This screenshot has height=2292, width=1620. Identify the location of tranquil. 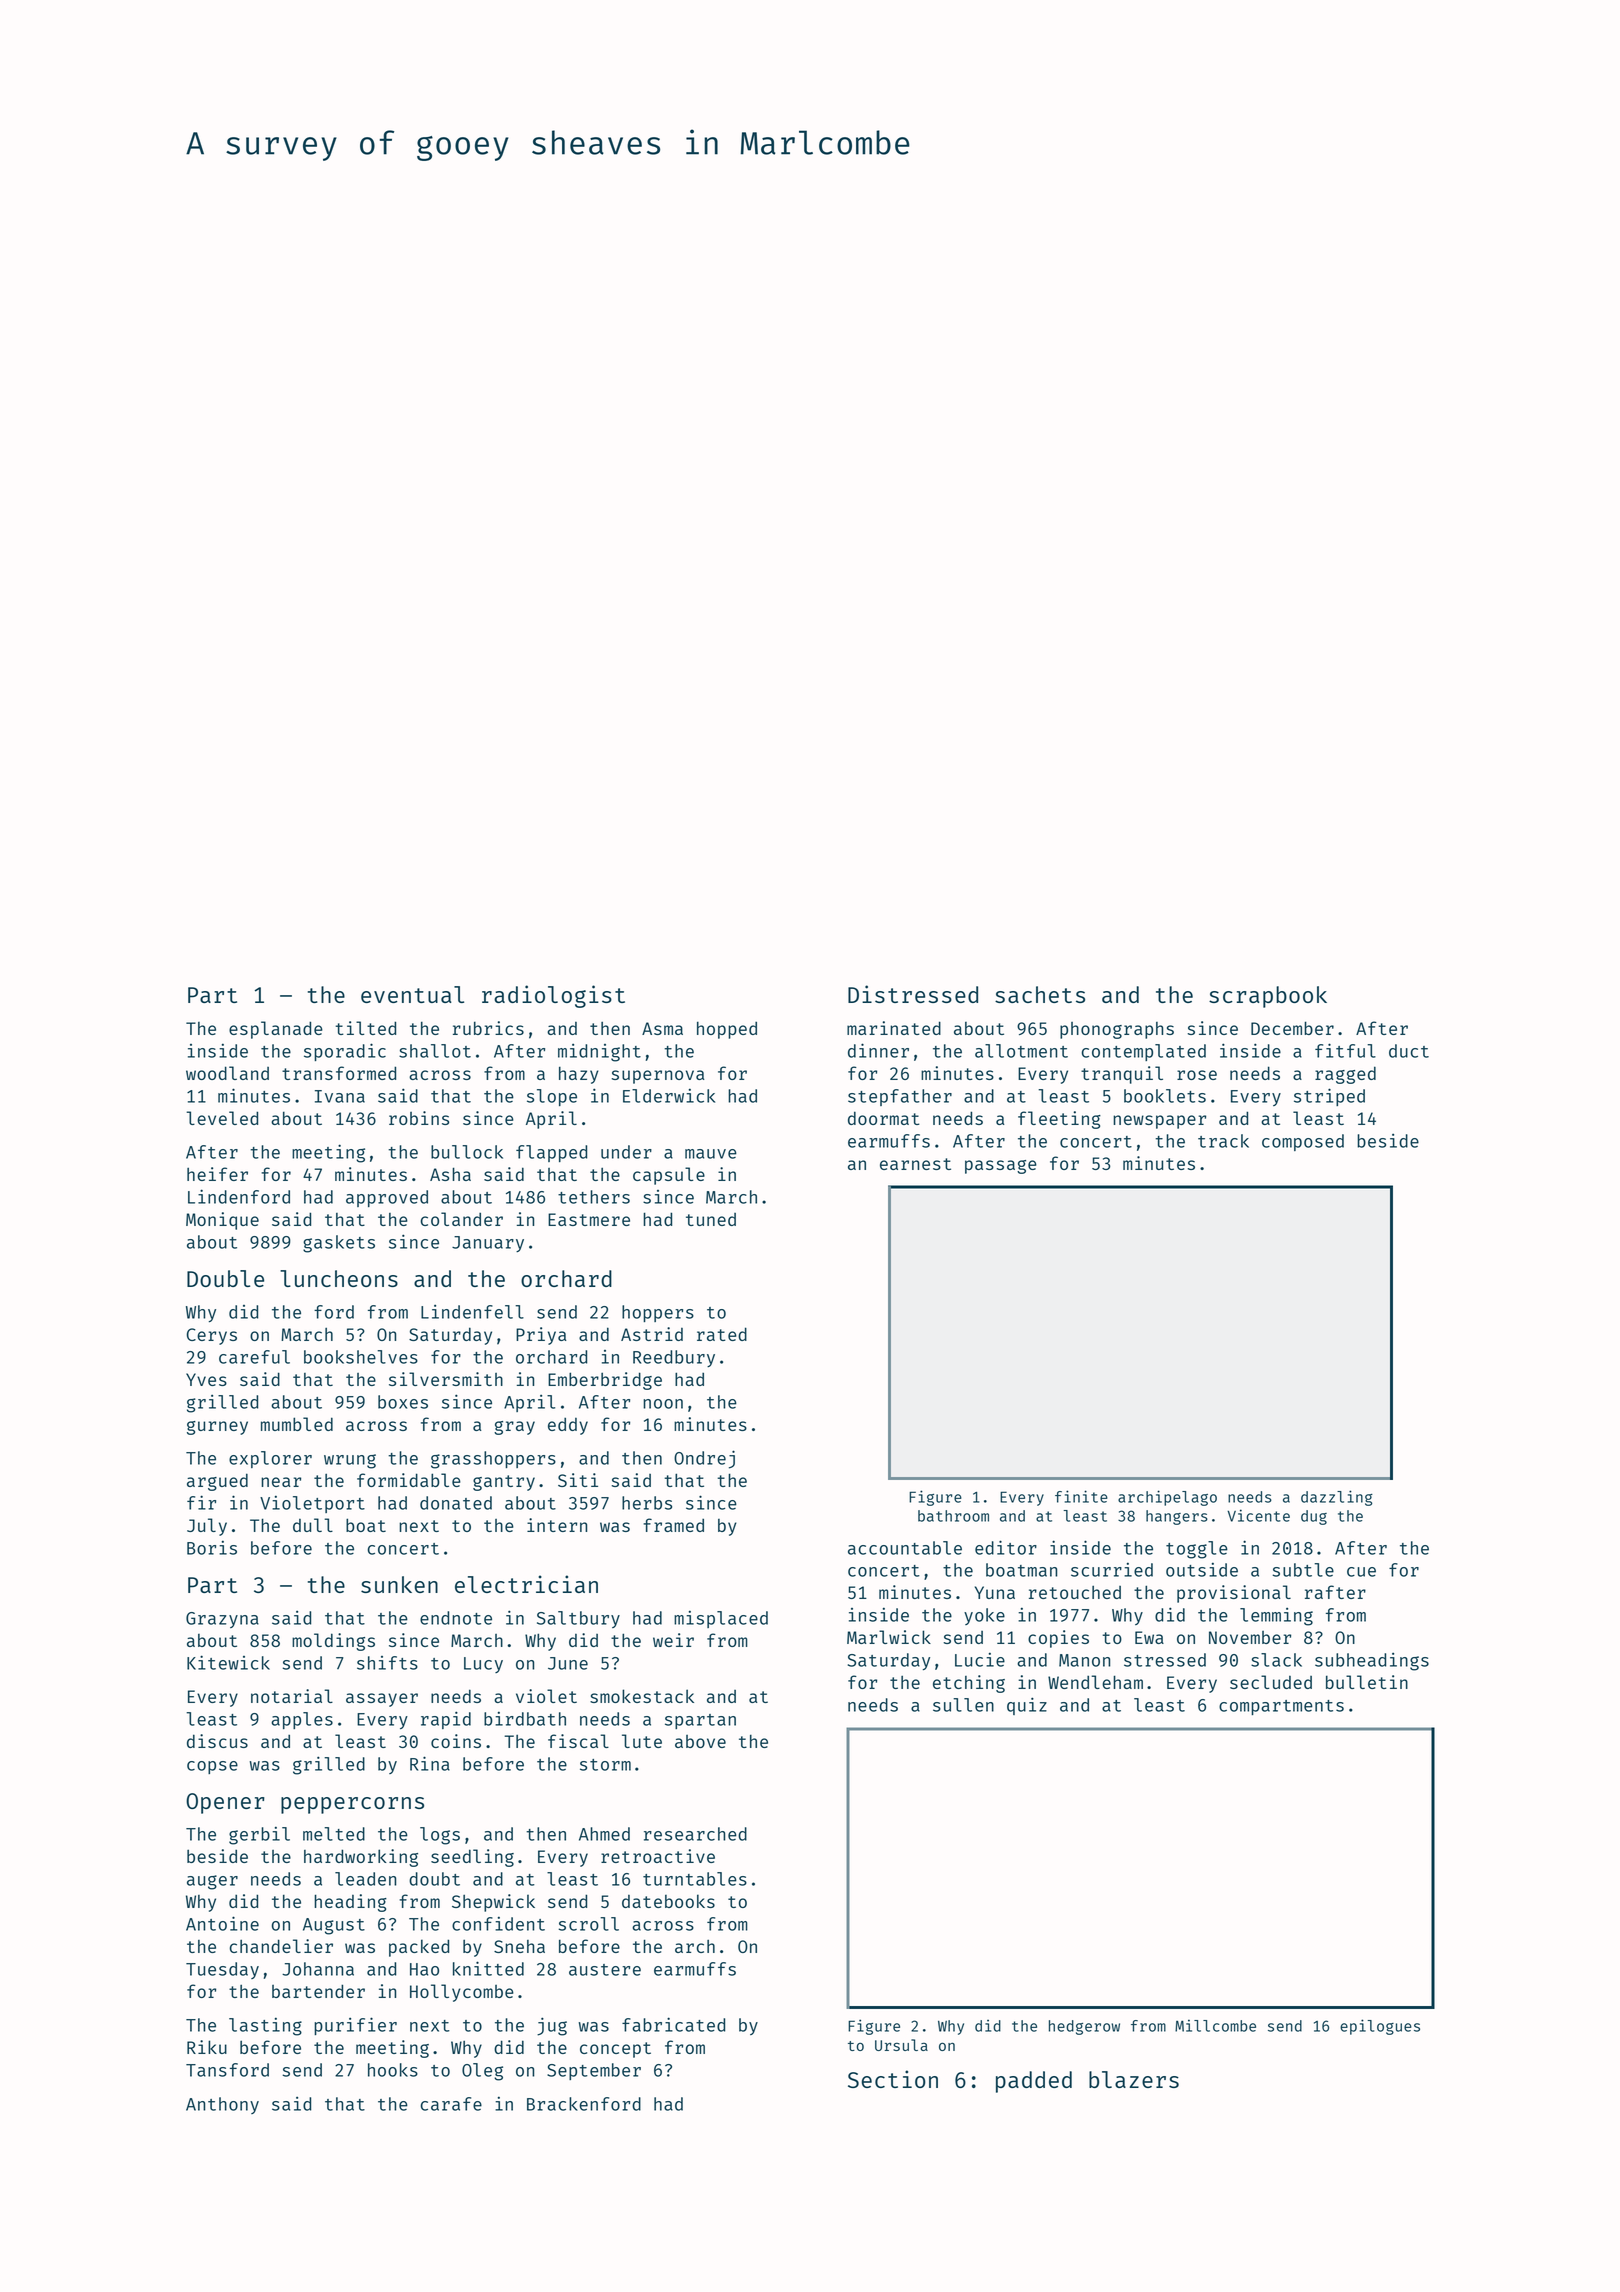
(1122, 1075).
